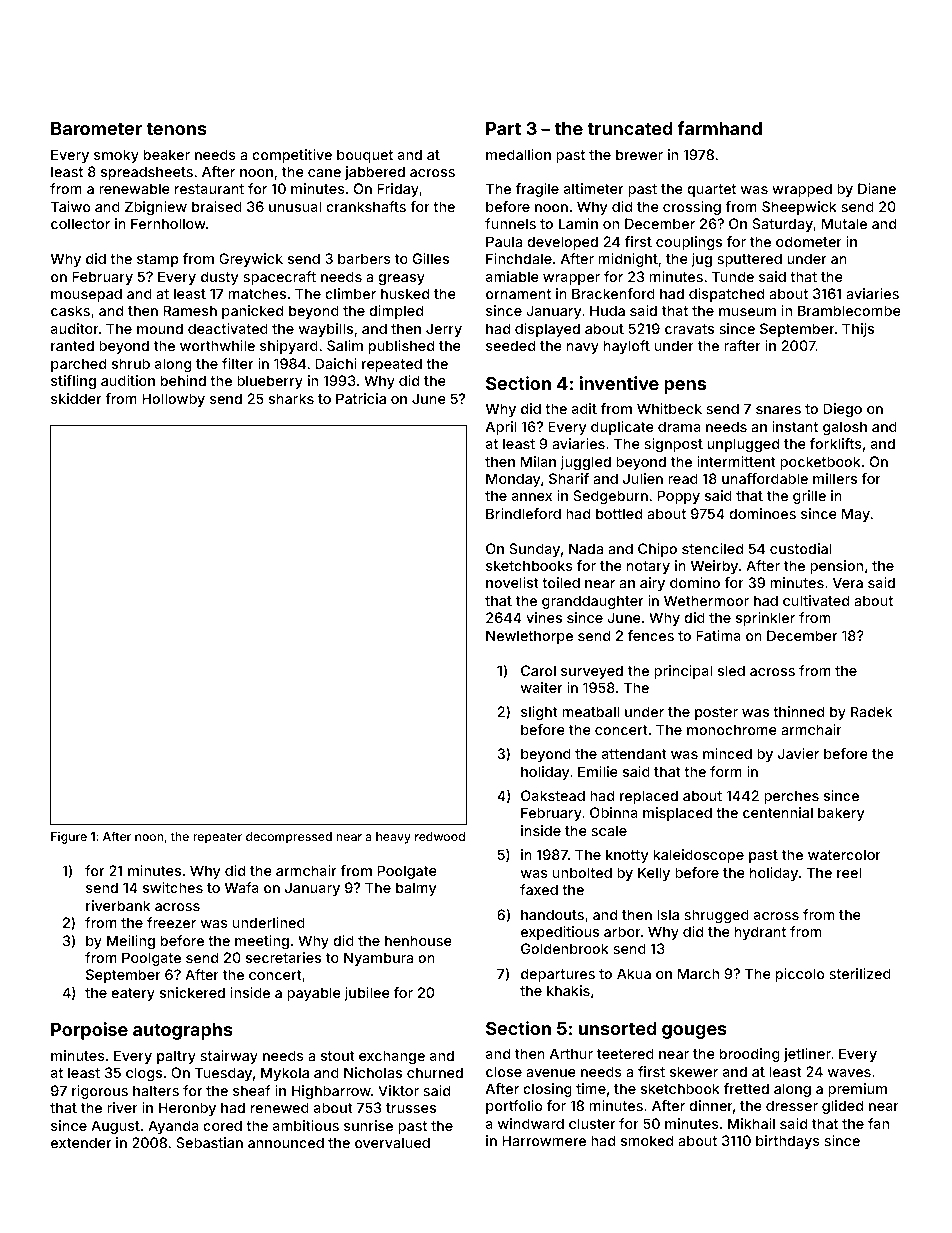  Describe the element at coordinates (223, 1074) in the document. I see `Tuesday` at that location.
